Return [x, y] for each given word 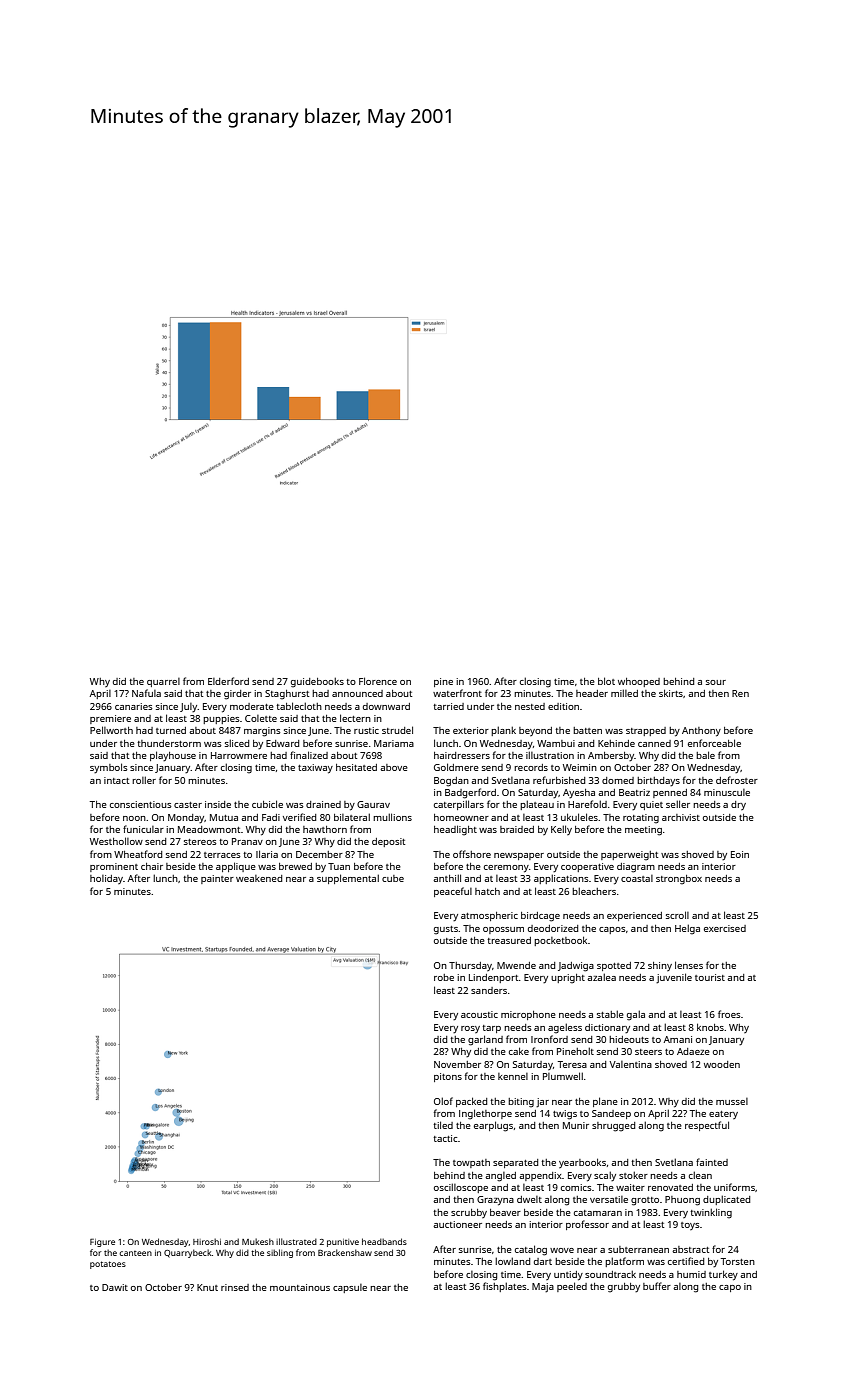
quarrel [163, 682]
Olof [443, 1101]
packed [471, 1102]
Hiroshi [207, 1241]
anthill [447, 878]
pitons [448, 1077]
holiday [106, 879]
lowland [512, 1261]
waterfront [457, 693]
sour [716, 682]
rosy [470, 1029]
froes [729, 1014]
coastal [637, 878]
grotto [645, 1201]
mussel [732, 1101]
